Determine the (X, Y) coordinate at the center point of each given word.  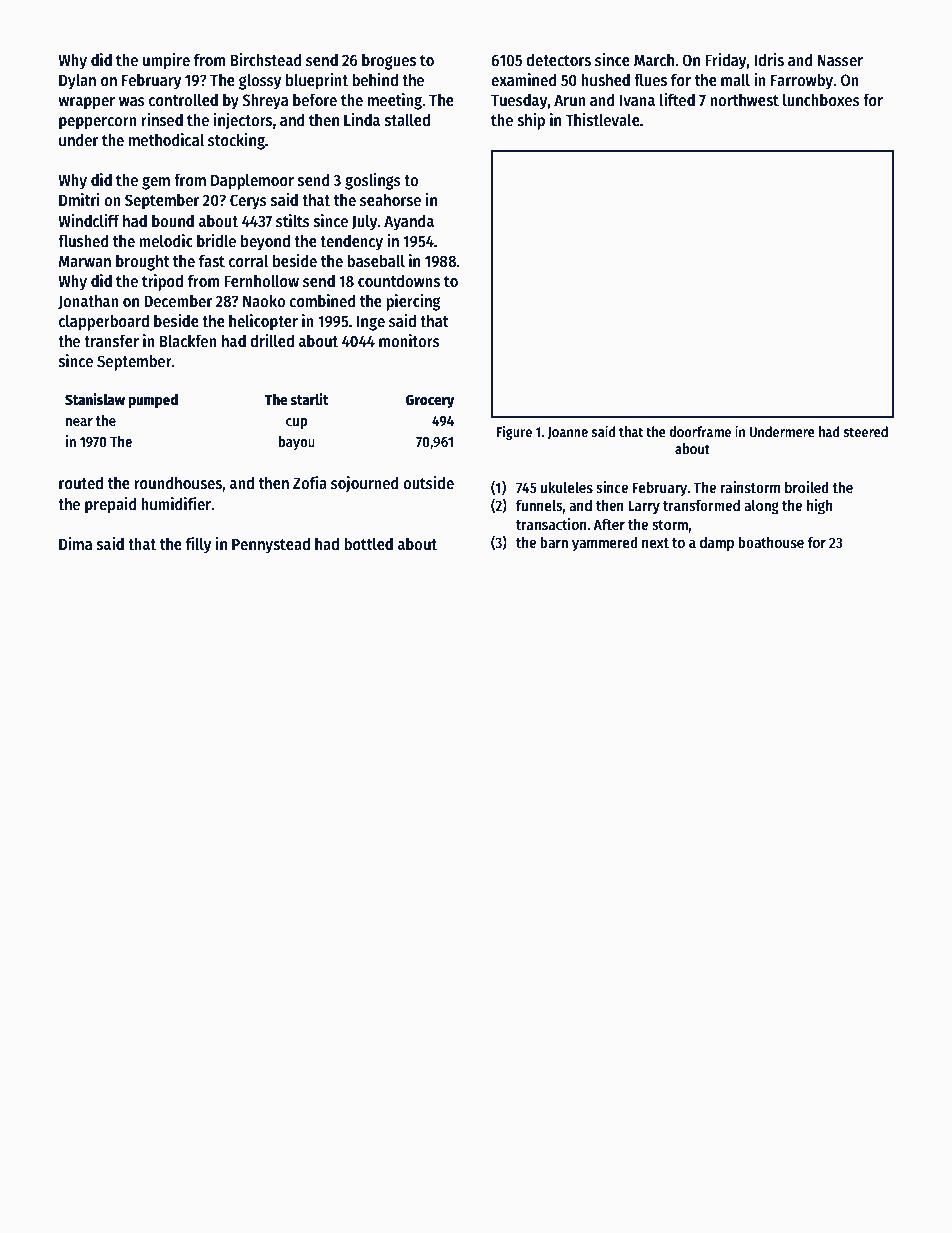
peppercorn (98, 123)
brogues (389, 61)
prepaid (111, 505)
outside (428, 483)
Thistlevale (603, 120)
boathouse (771, 542)
